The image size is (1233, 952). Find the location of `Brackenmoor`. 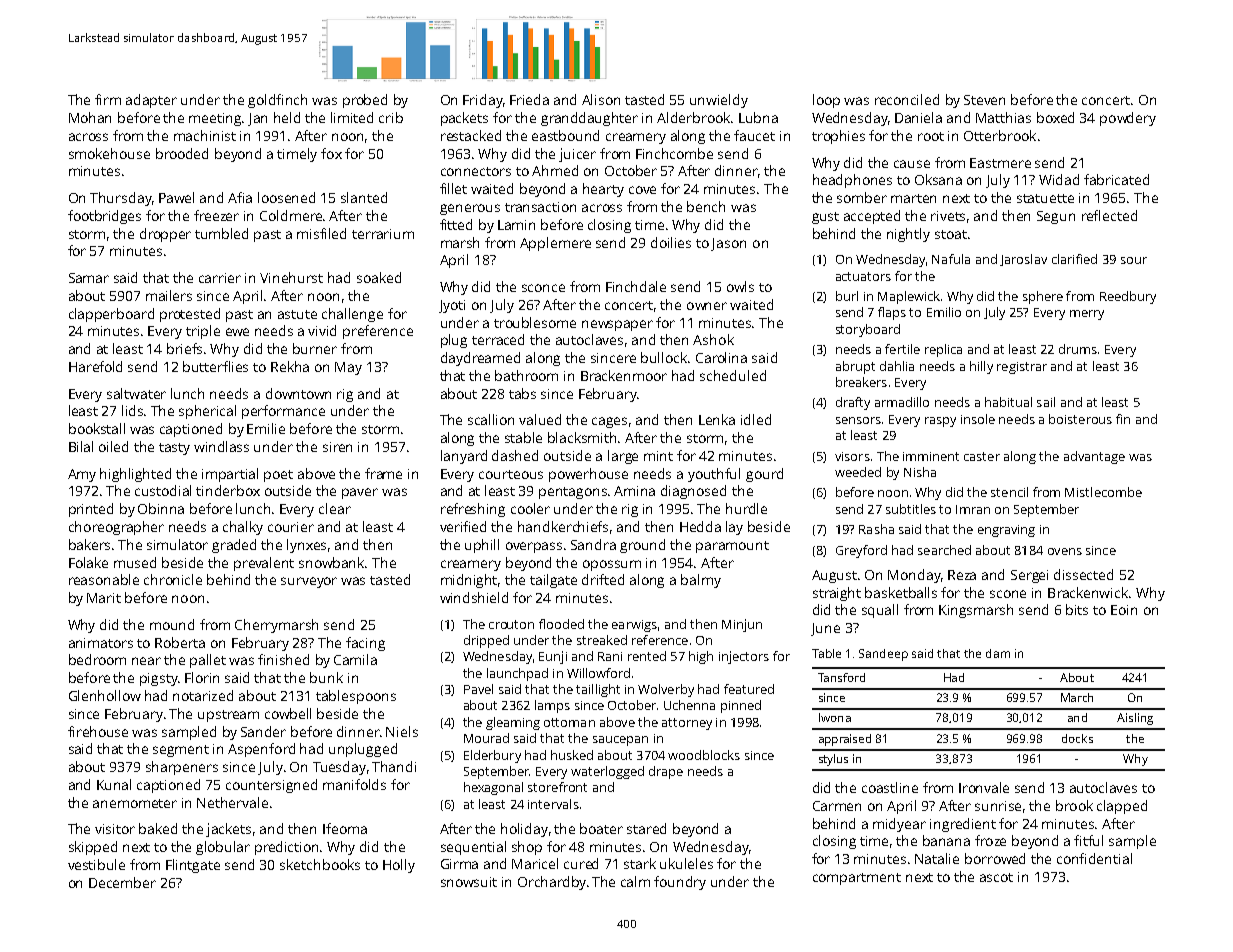

Brackenmoor is located at coordinates (624, 375).
